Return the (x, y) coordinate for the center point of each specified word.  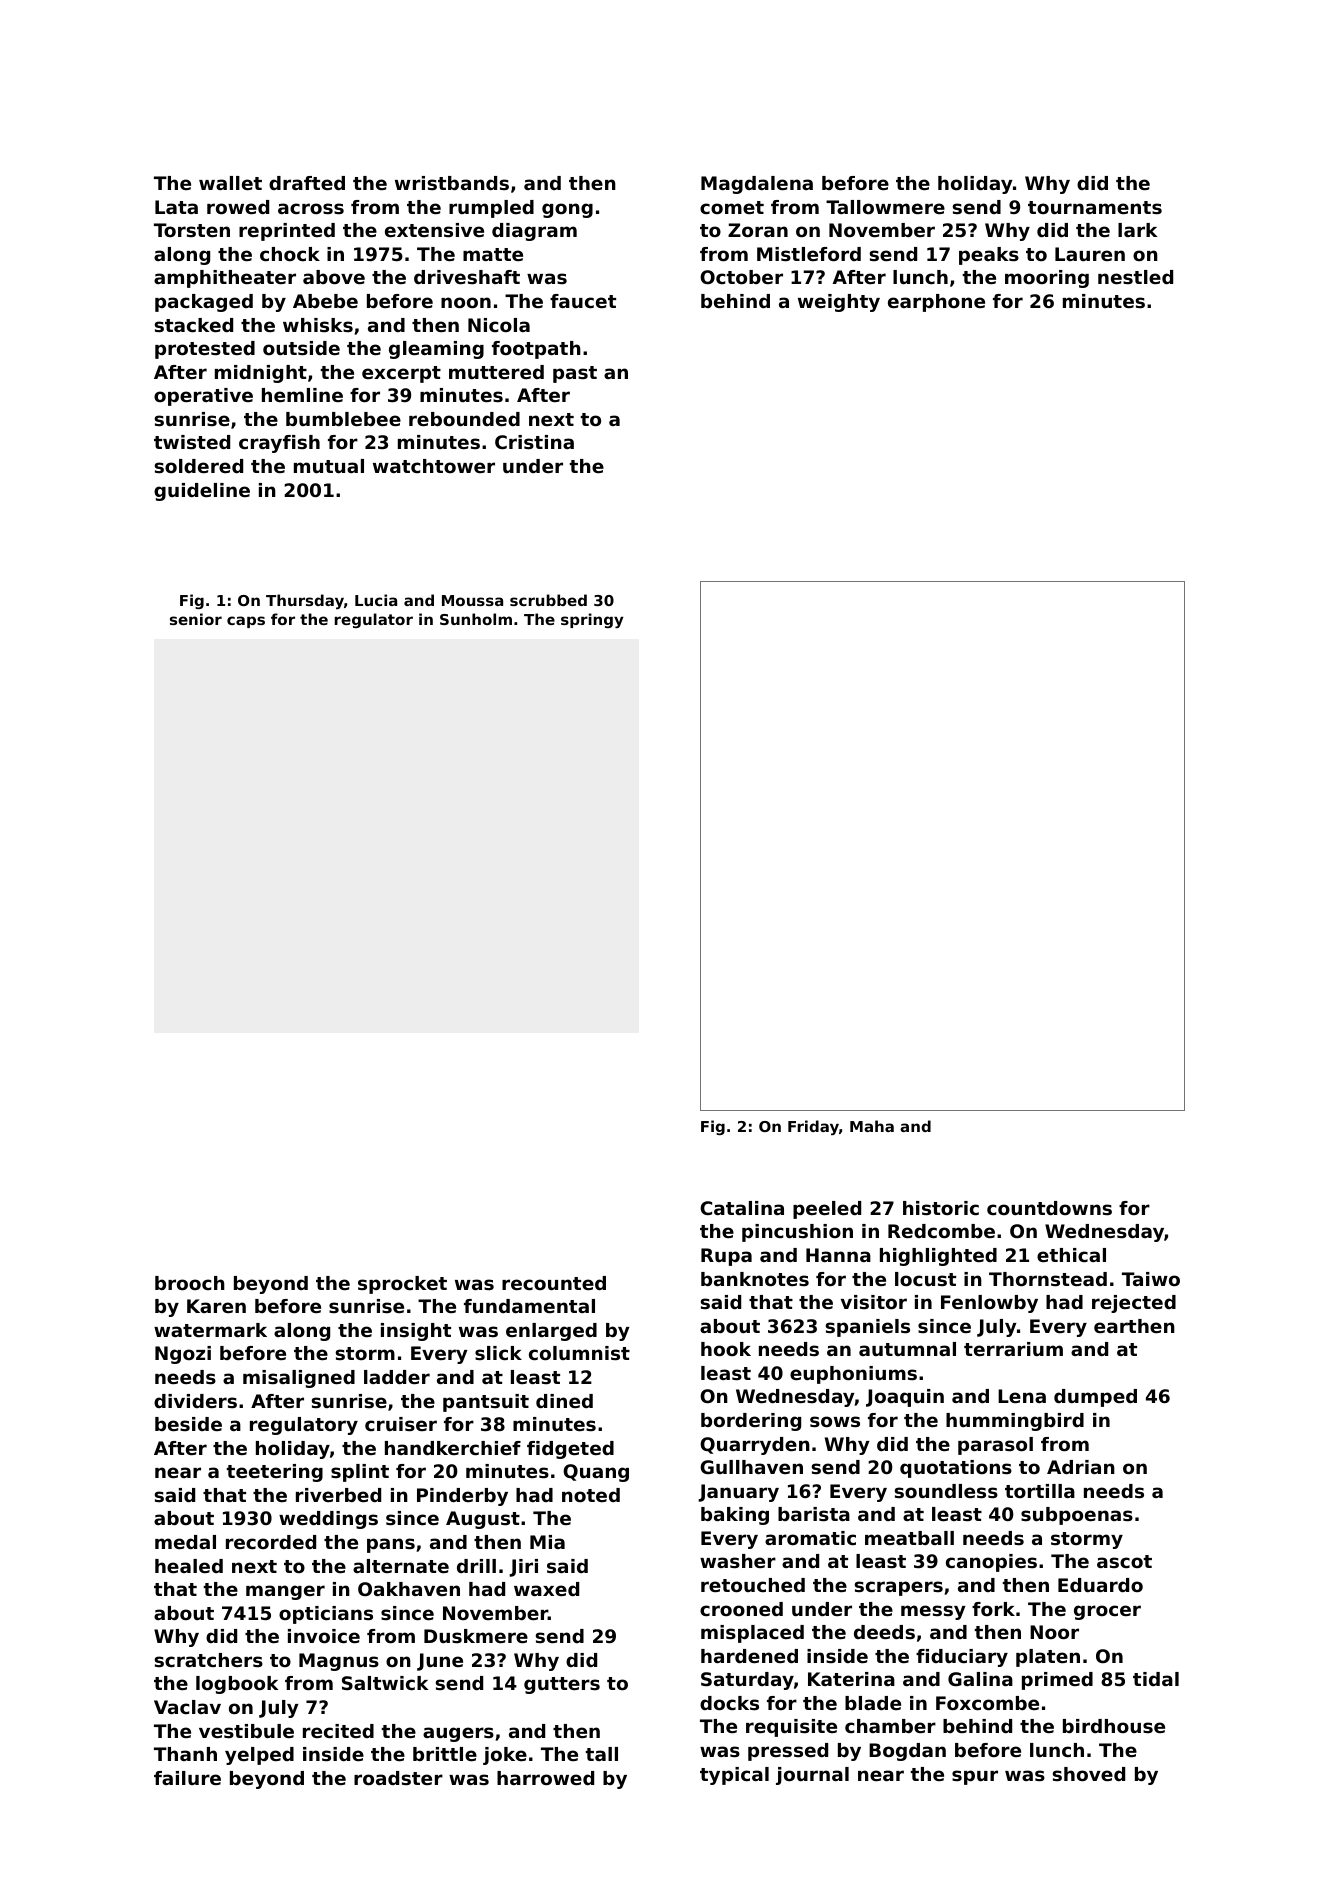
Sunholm (476, 619)
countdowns (1049, 1208)
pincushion (797, 1233)
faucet (583, 301)
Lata (176, 207)
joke (505, 1756)
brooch (190, 1283)
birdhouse (1114, 1726)
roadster (398, 1778)
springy (592, 620)
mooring (1047, 279)
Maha (872, 1126)
